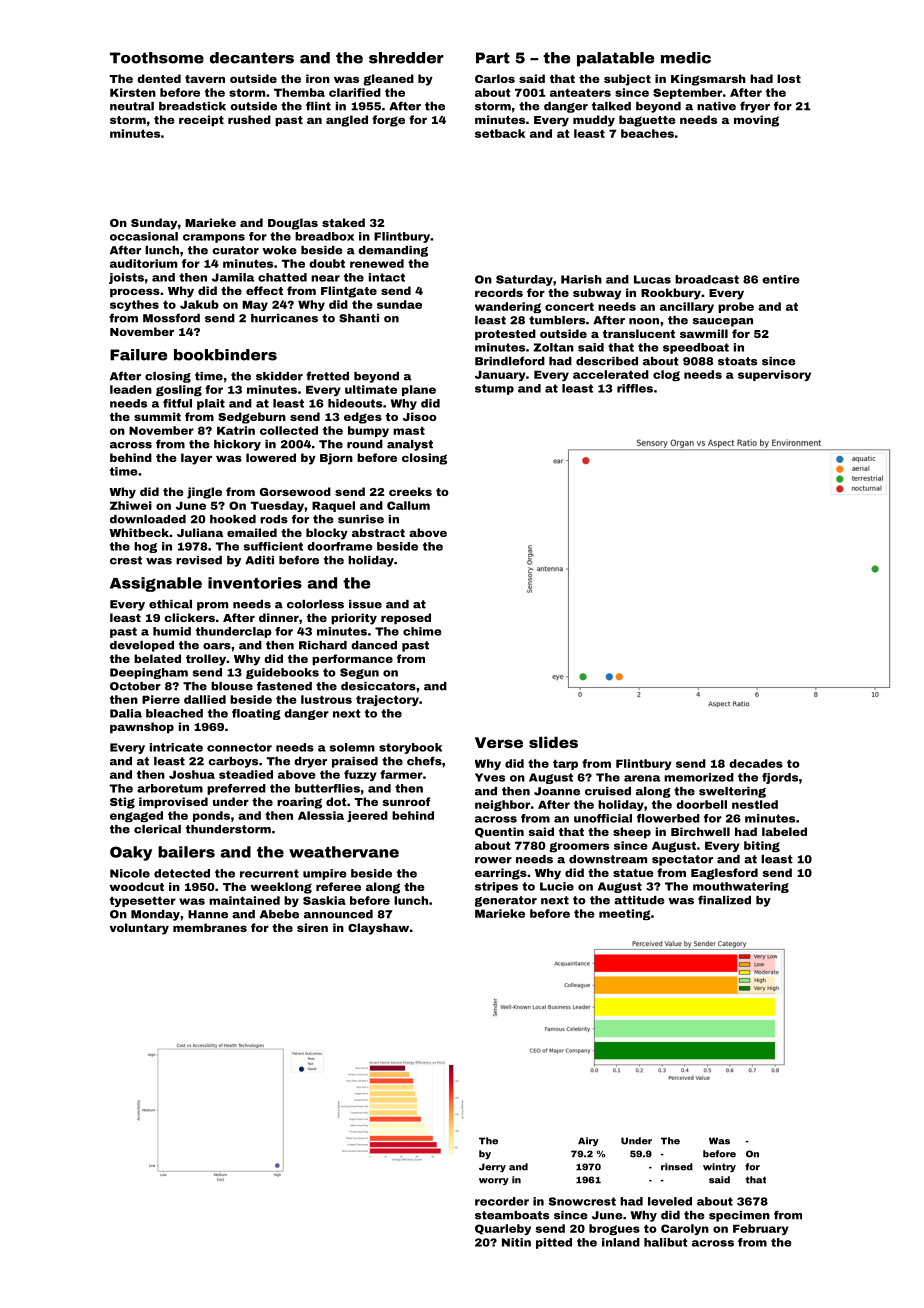  What do you see at coordinates (363, 418) in the image?
I see `edges` at bounding box center [363, 418].
